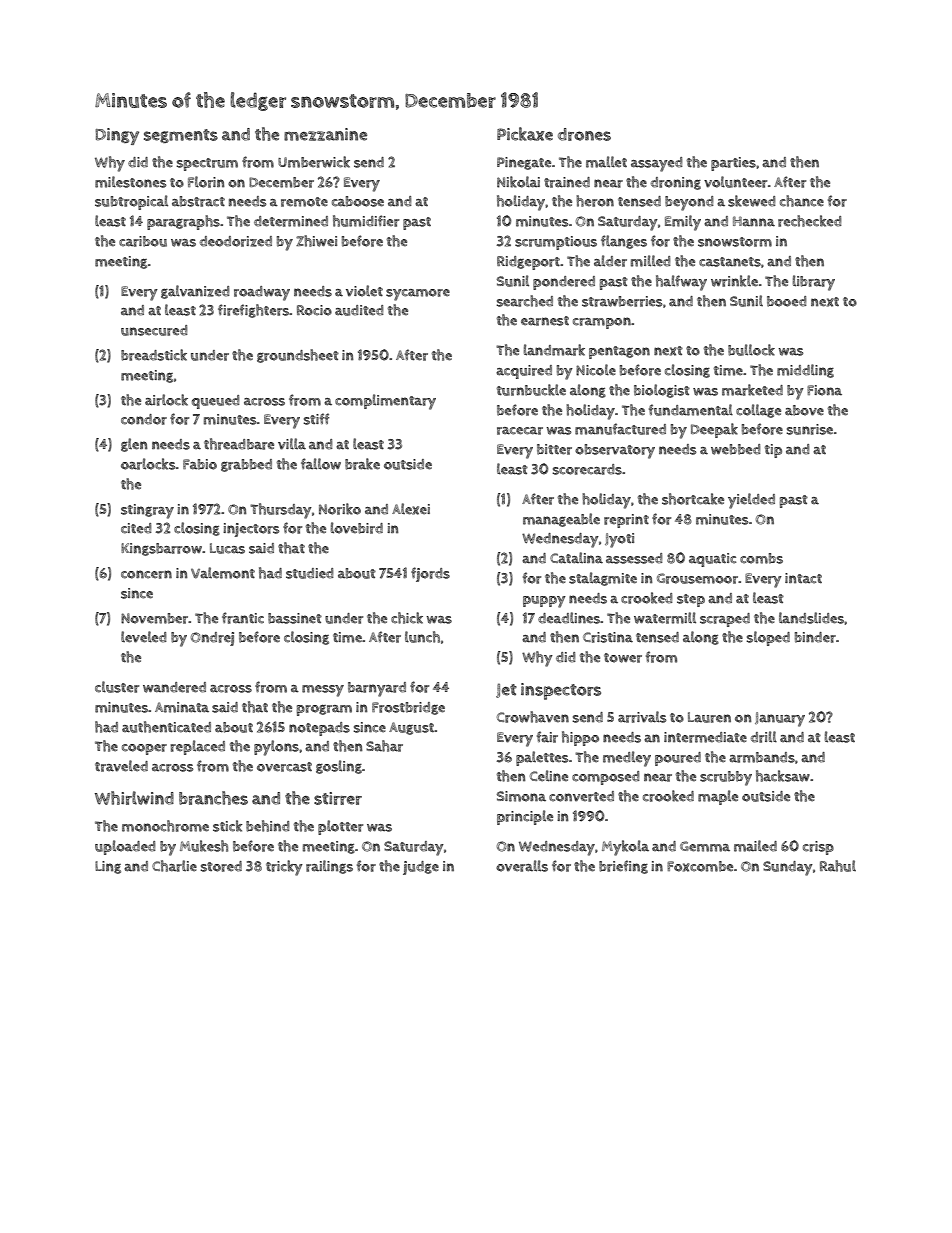  I want to click on milled, so click(651, 261).
